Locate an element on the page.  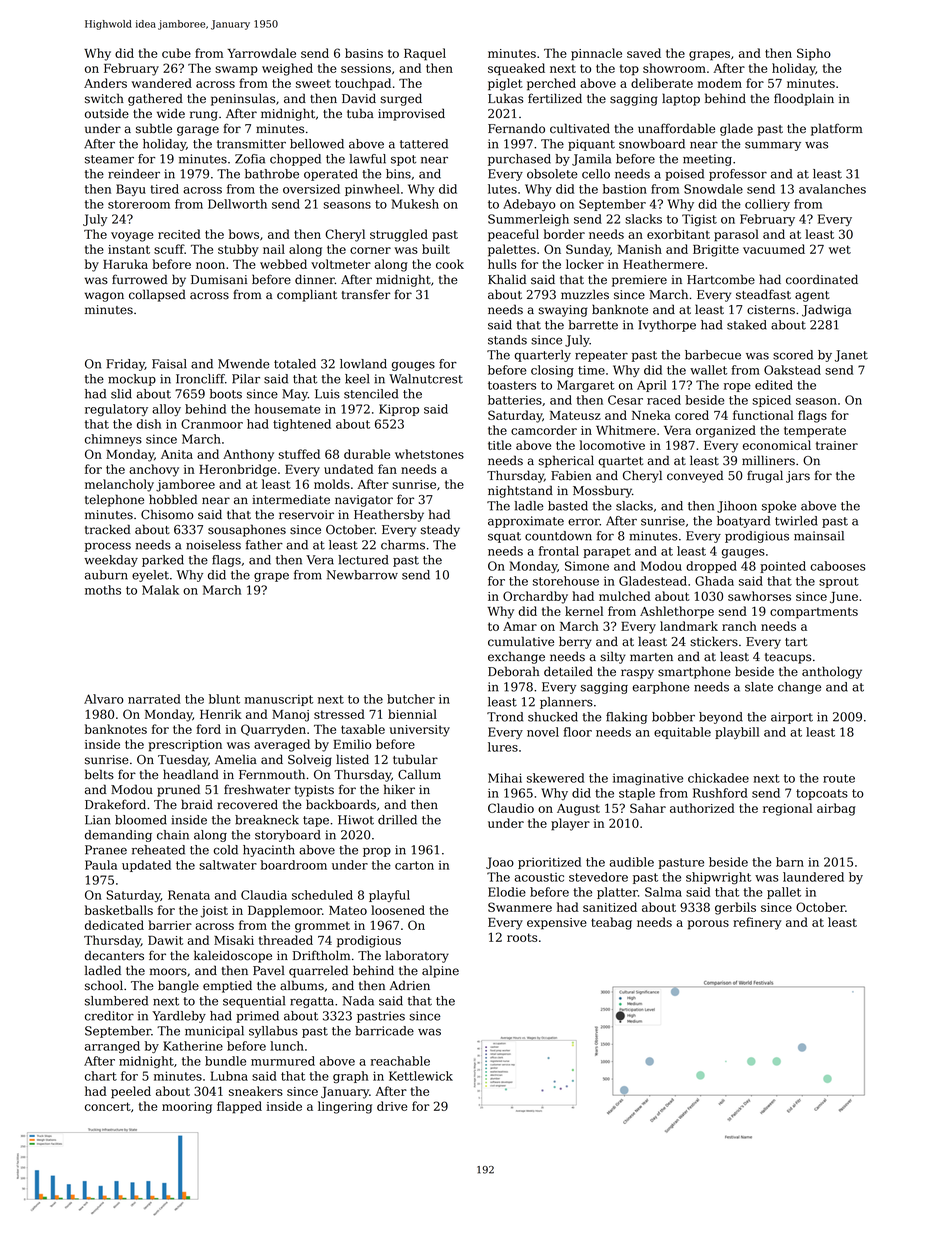
intermediate is located at coordinates (291, 499).
